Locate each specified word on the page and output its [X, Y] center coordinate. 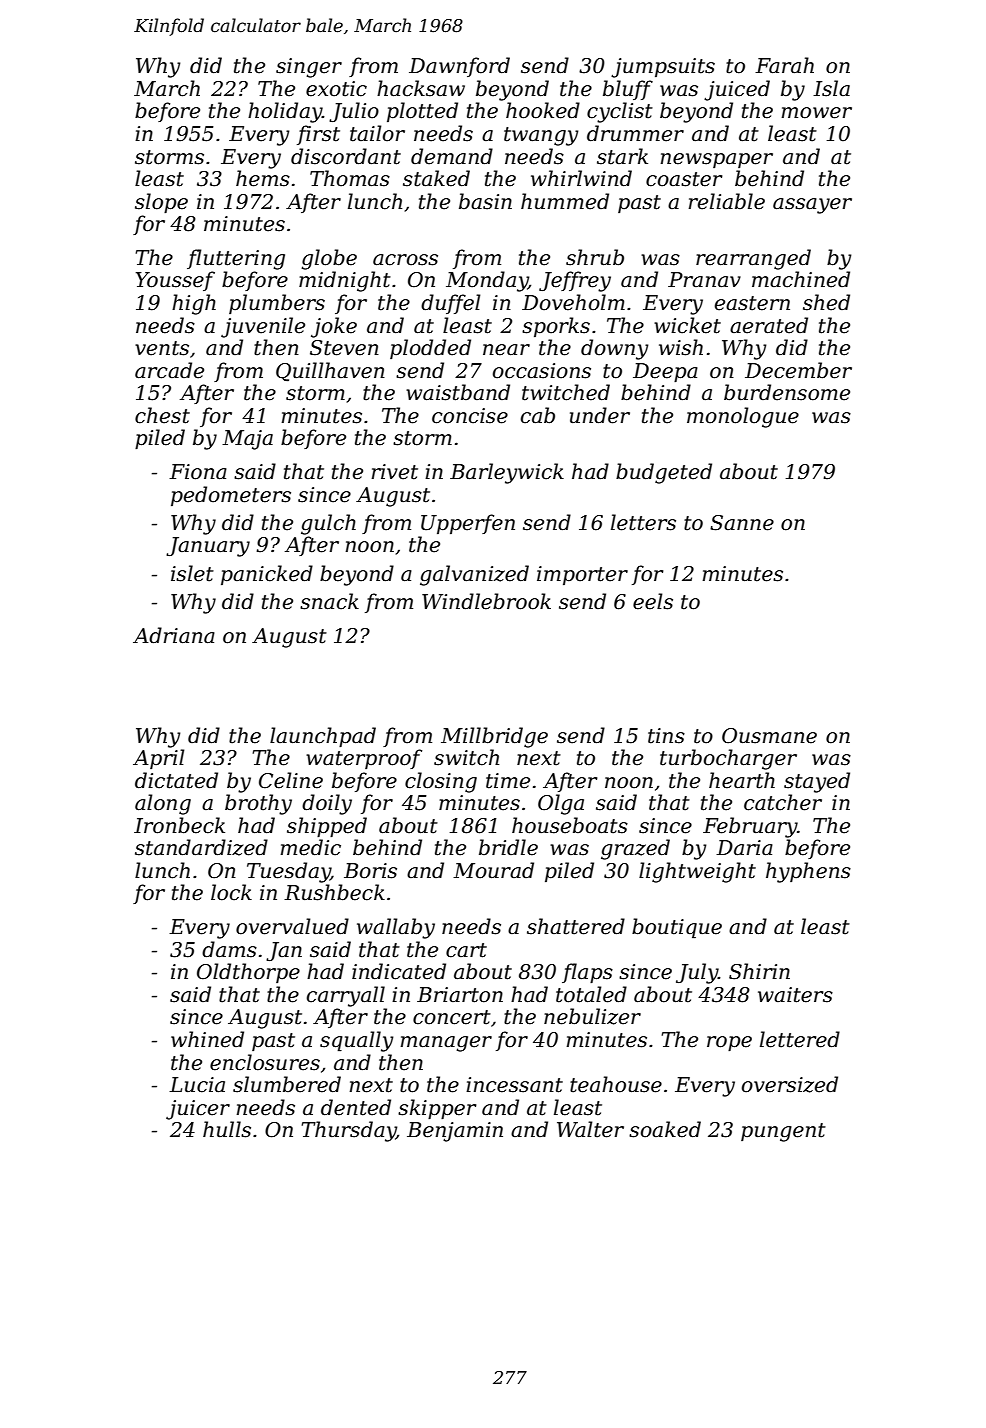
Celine [291, 780]
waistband [458, 392]
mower [817, 113]
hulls [227, 1129]
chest [162, 415]
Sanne [742, 523]
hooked [543, 110]
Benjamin [455, 1132]
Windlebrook [486, 601]
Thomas [350, 178]
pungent [783, 1132]
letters [643, 522]
